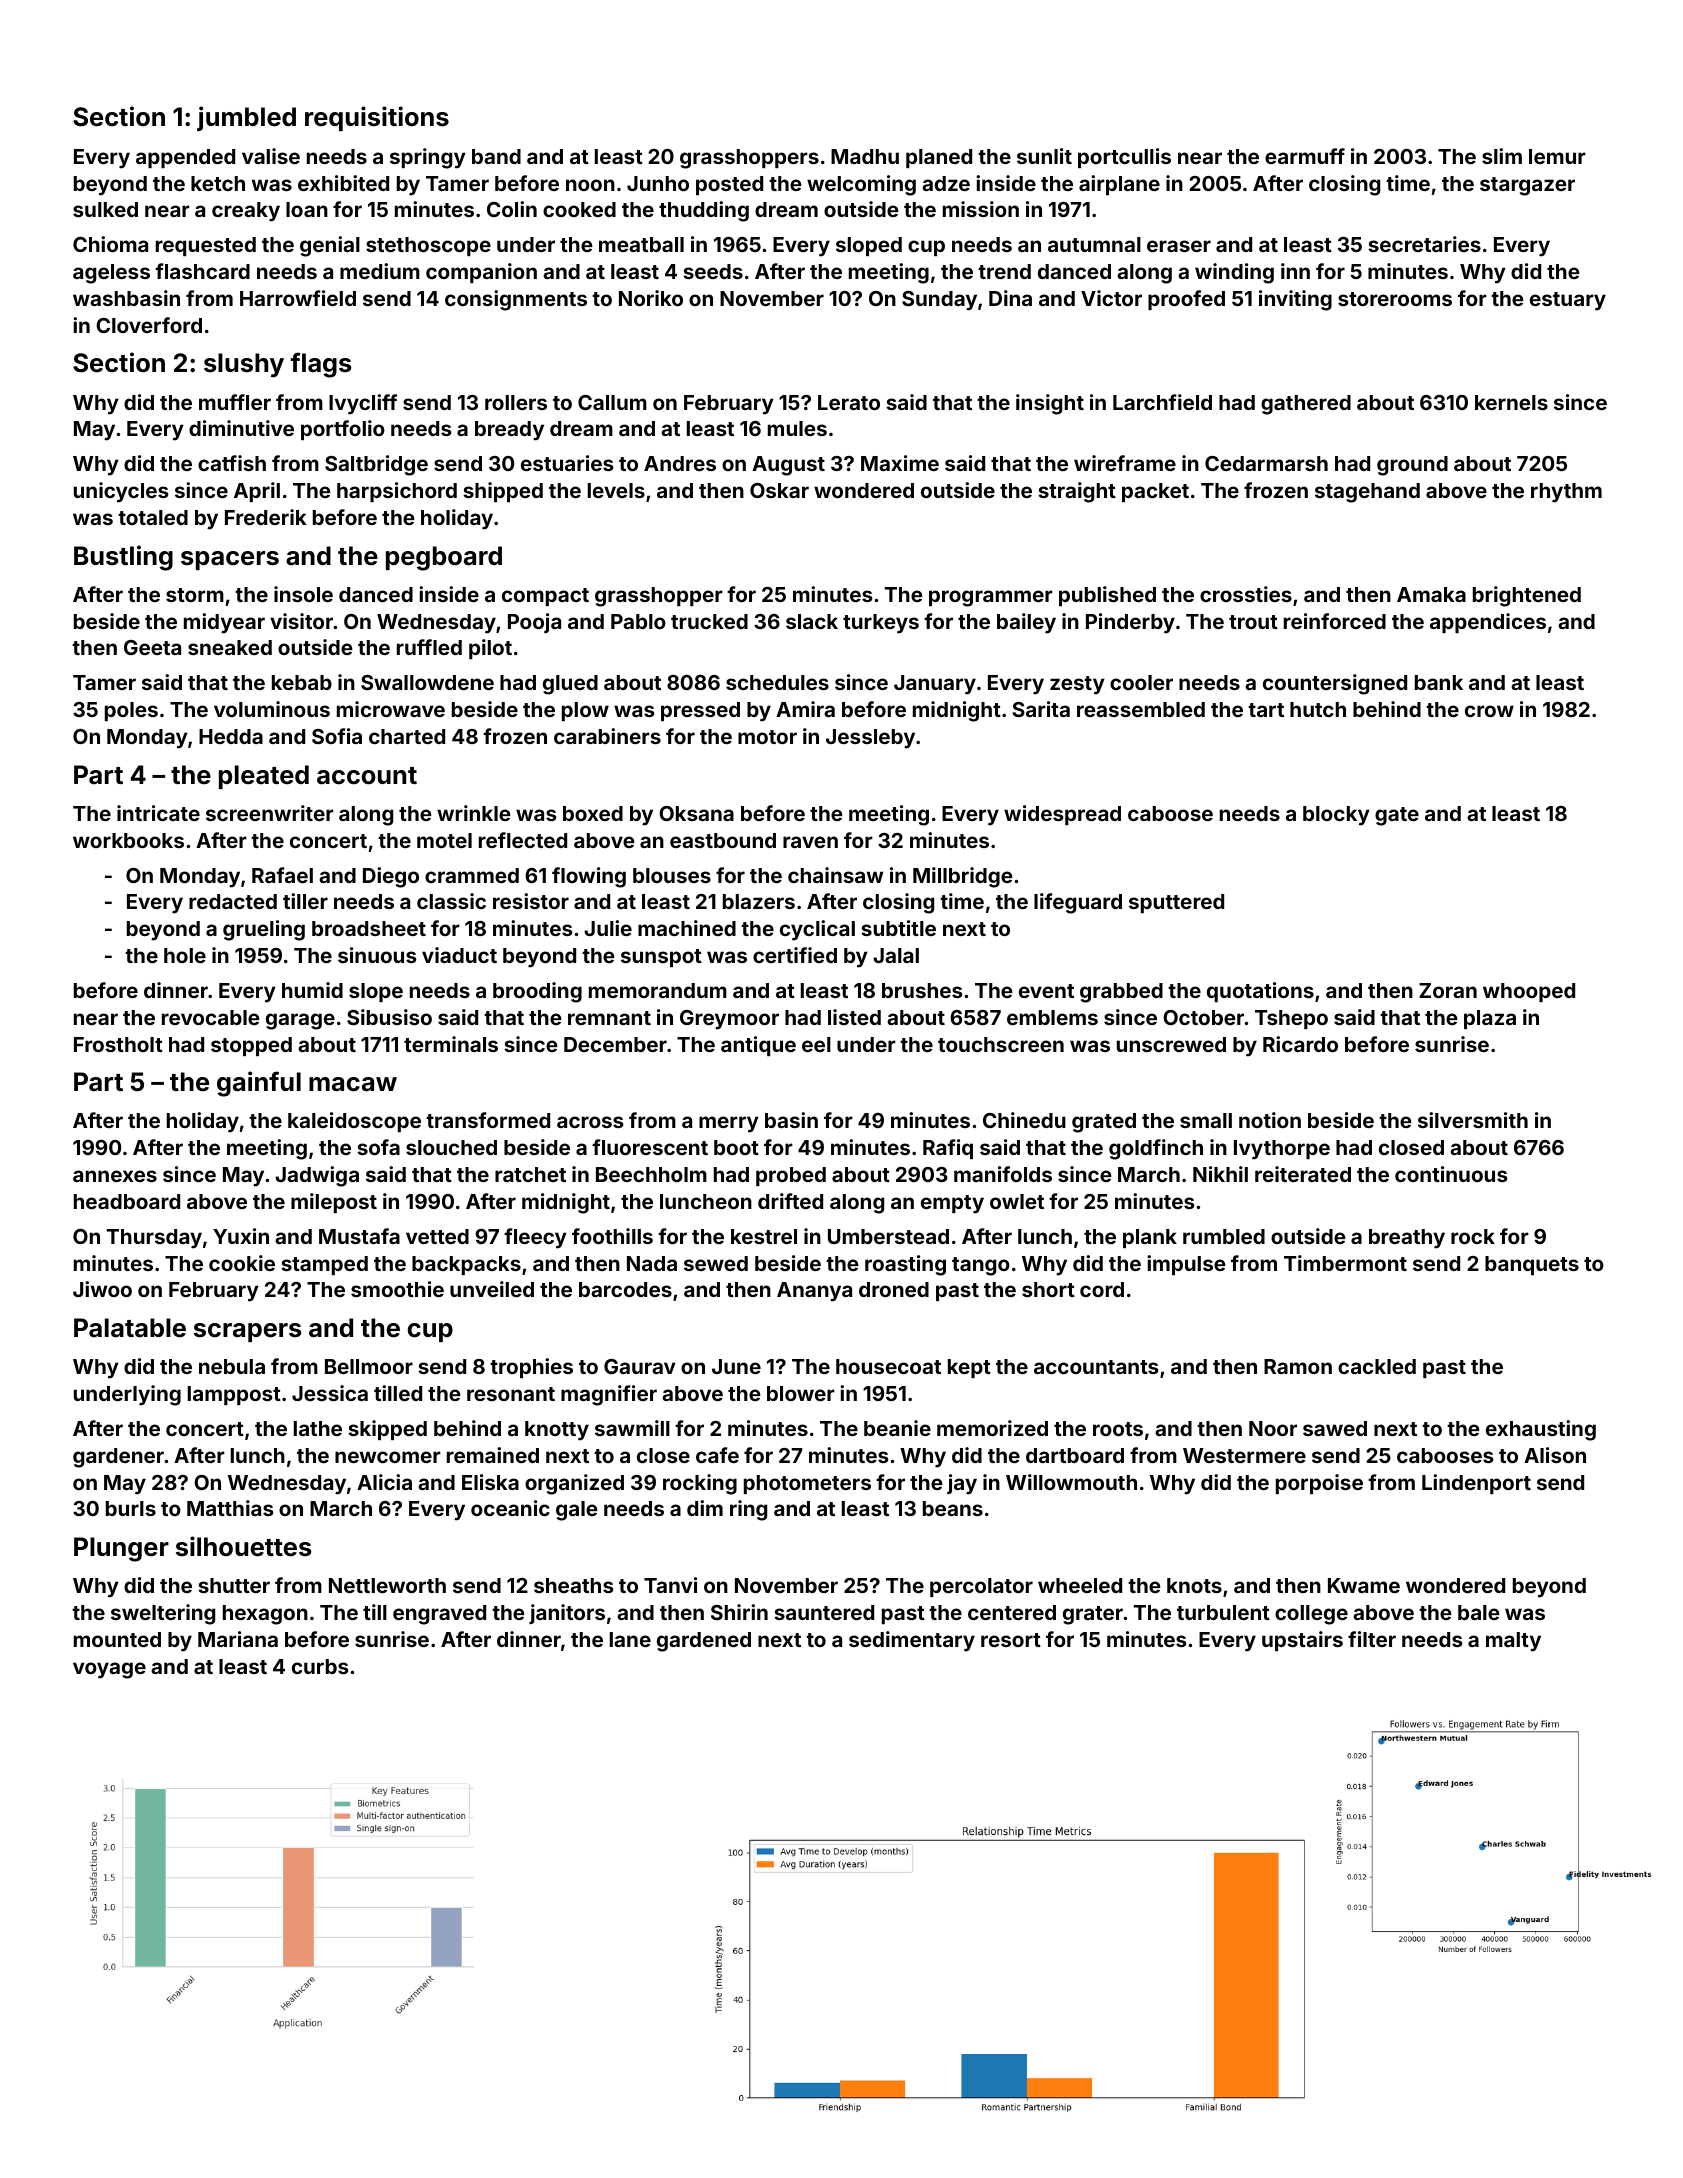 This screenshot has height=2178, width=1683. Describe the element at coordinates (211, 1017) in the screenshot. I see `revocable` at that location.
